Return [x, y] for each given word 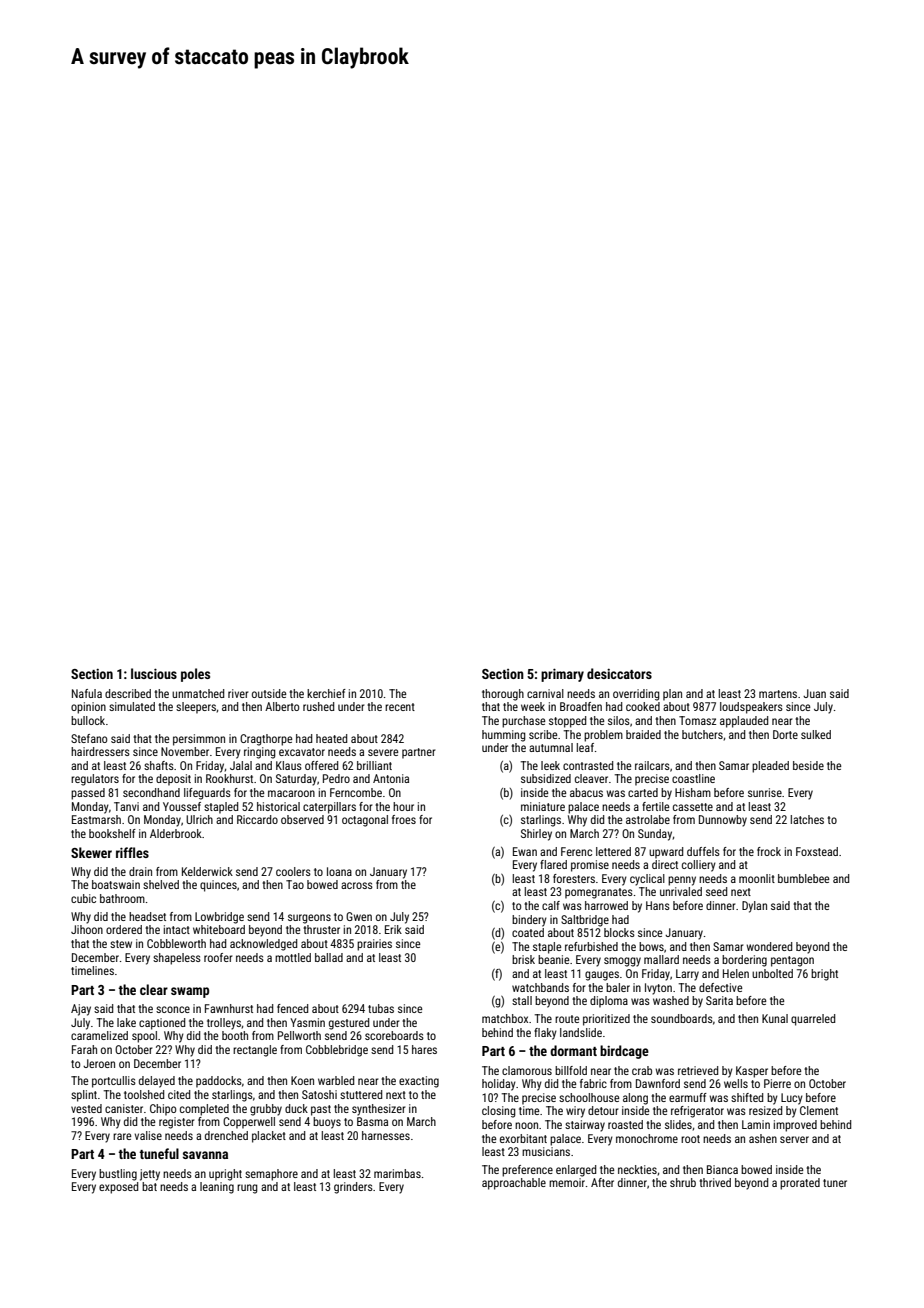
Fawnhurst [229, 1008]
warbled [336, 1080]
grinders [353, 1188]
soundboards [682, 1018]
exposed [118, 1188]
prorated [800, 1184]
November [185, 751]
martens [778, 694]
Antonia [391, 778]
